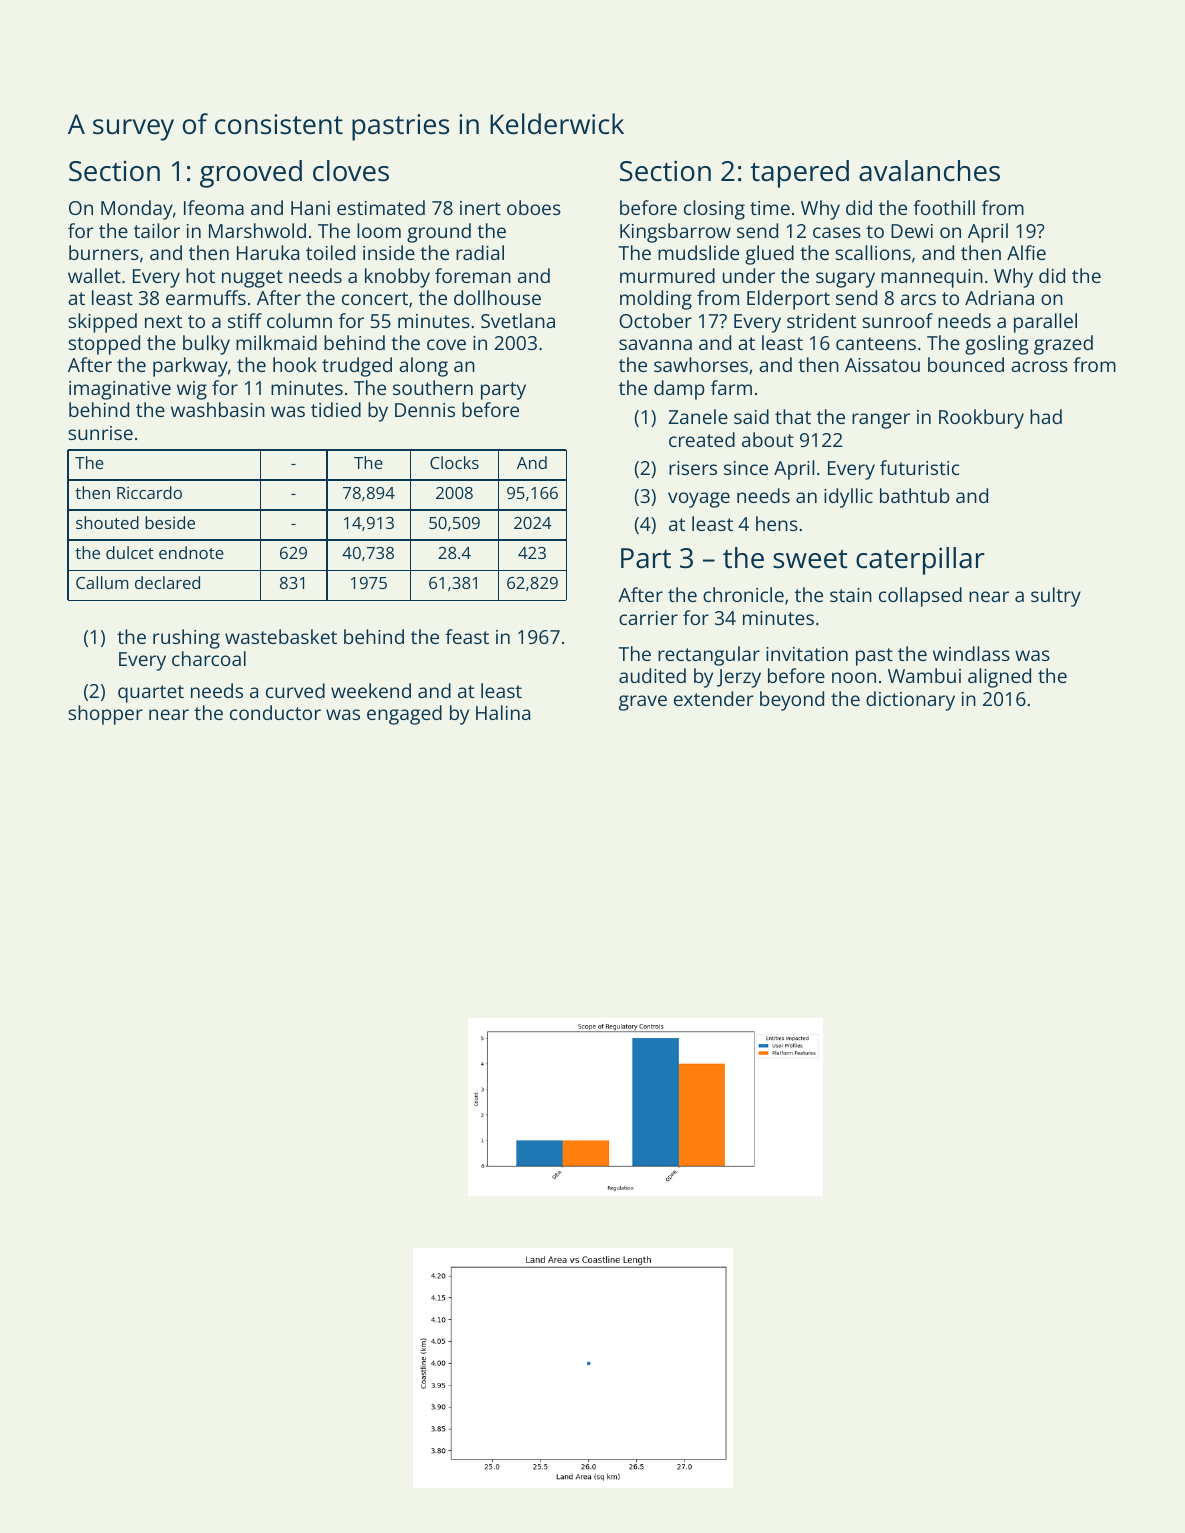  What do you see at coordinates (275, 712) in the image?
I see `conductor` at bounding box center [275, 712].
